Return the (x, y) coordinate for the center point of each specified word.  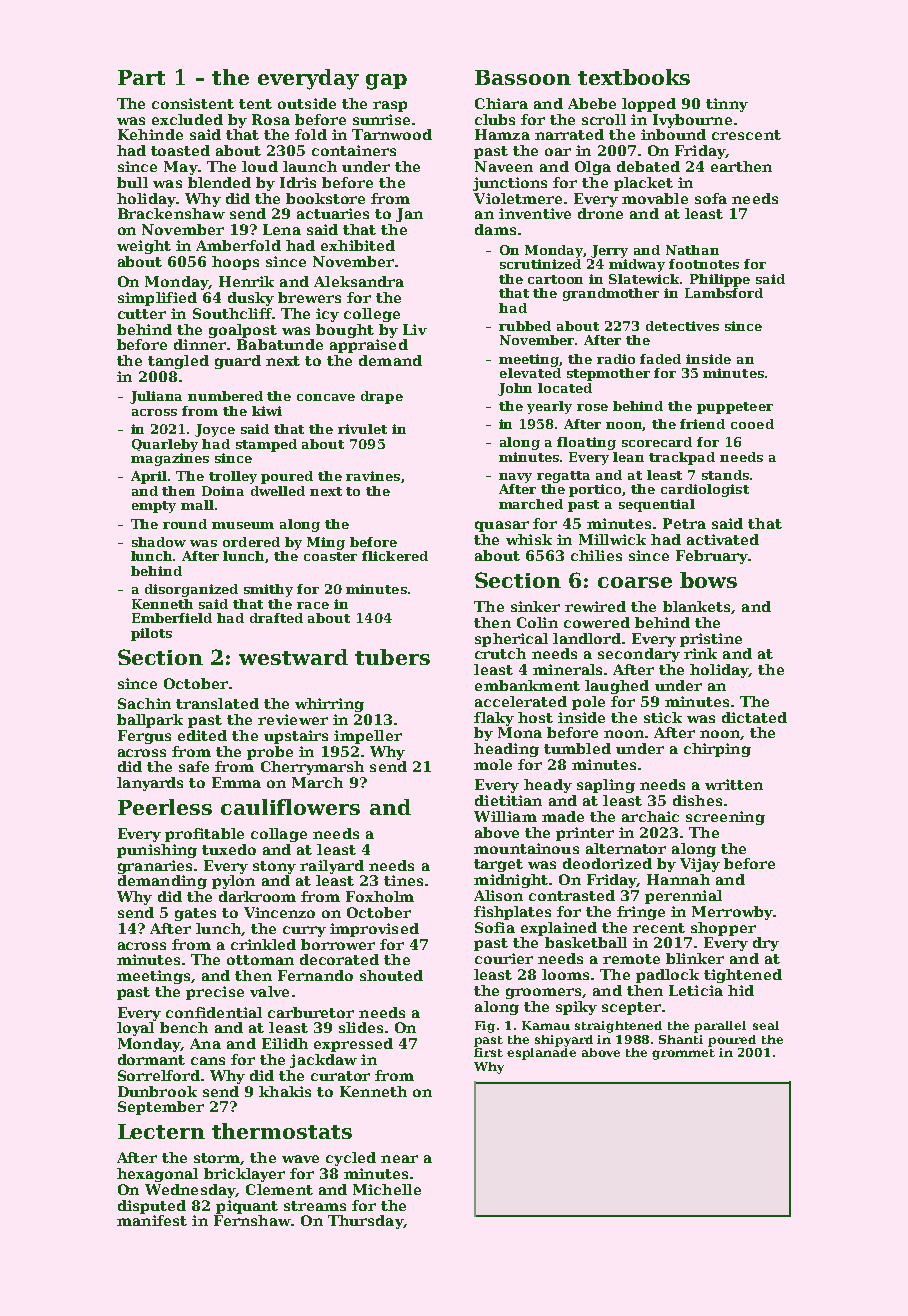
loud (260, 166)
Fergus (144, 737)
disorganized (191, 590)
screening (725, 818)
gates (195, 914)
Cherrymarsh (312, 768)
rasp (390, 106)
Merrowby (732, 913)
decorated (339, 959)
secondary (639, 655)
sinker (535, 606)
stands (725, 475)
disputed (152, 1207)
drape (382, 397)
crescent (746, 135)
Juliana (156, 397)
